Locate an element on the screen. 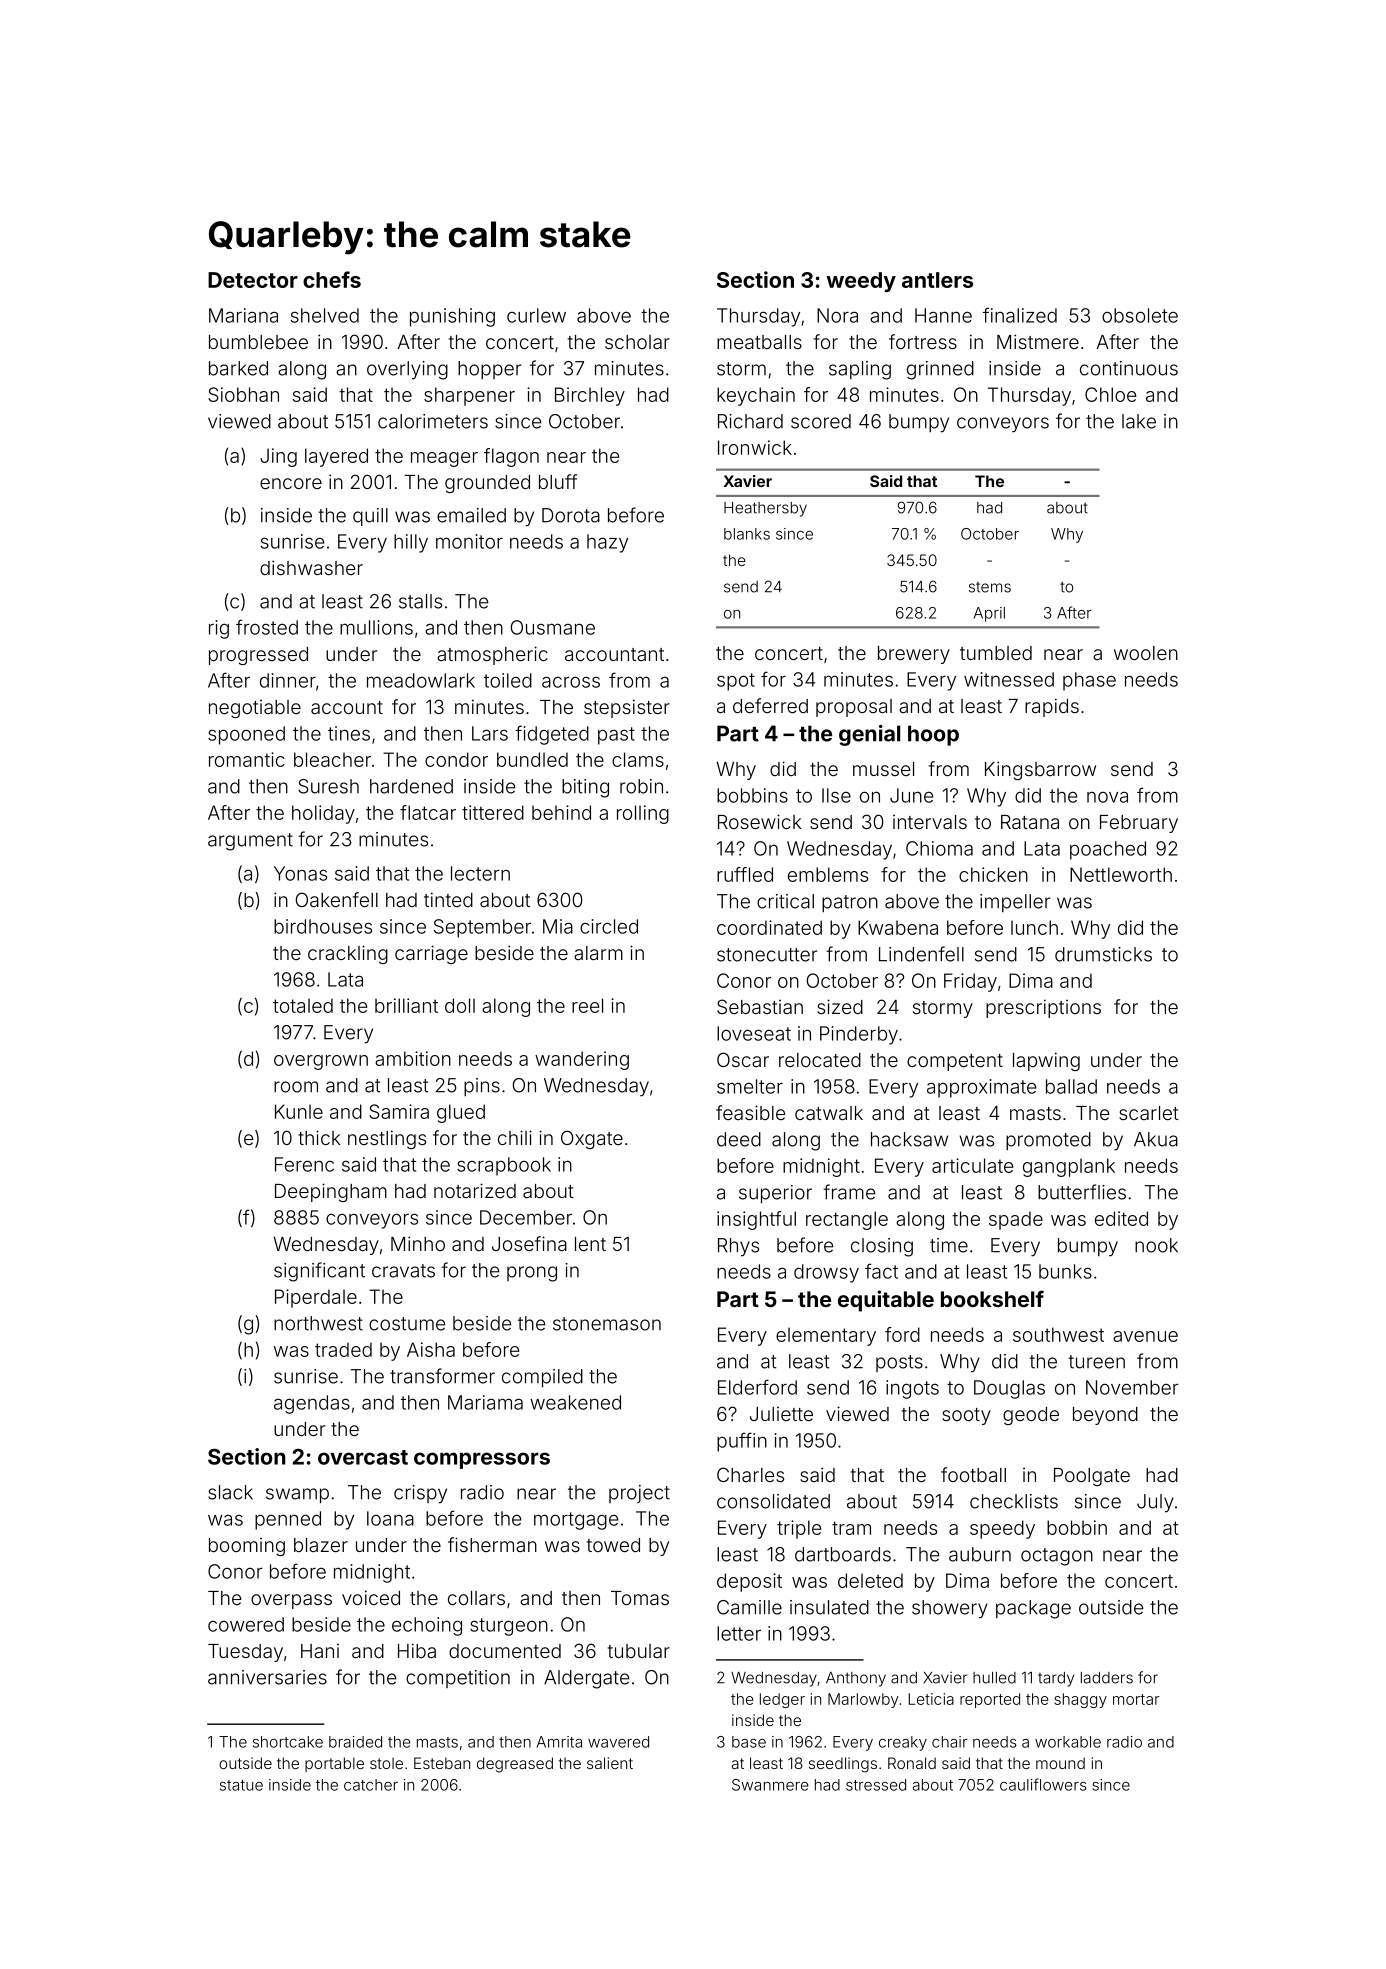 The height and width of the screenshot is (1969, 1386). obsolete is located at coordinates (1140, 315).
